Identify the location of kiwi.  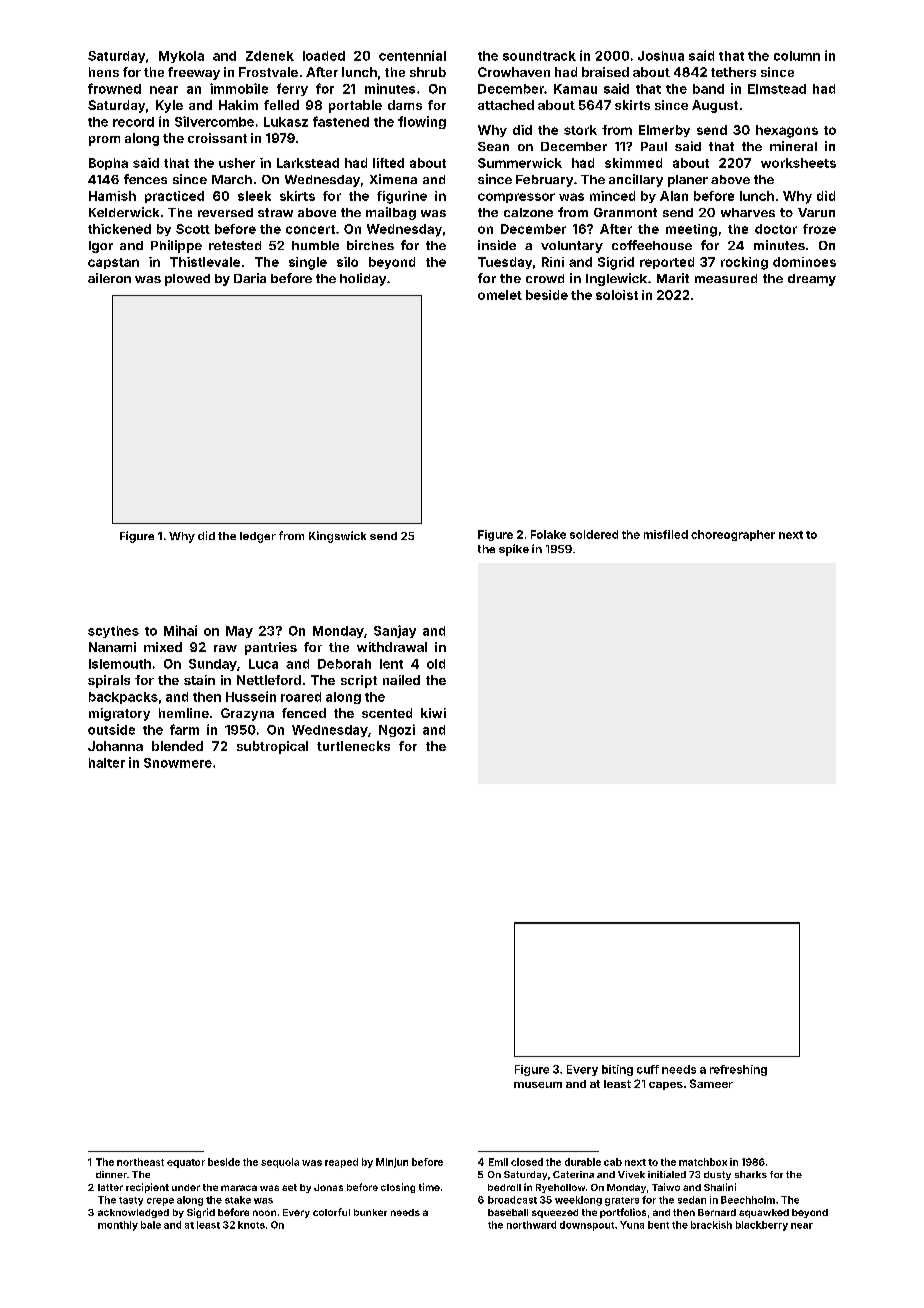
(433, 713).
